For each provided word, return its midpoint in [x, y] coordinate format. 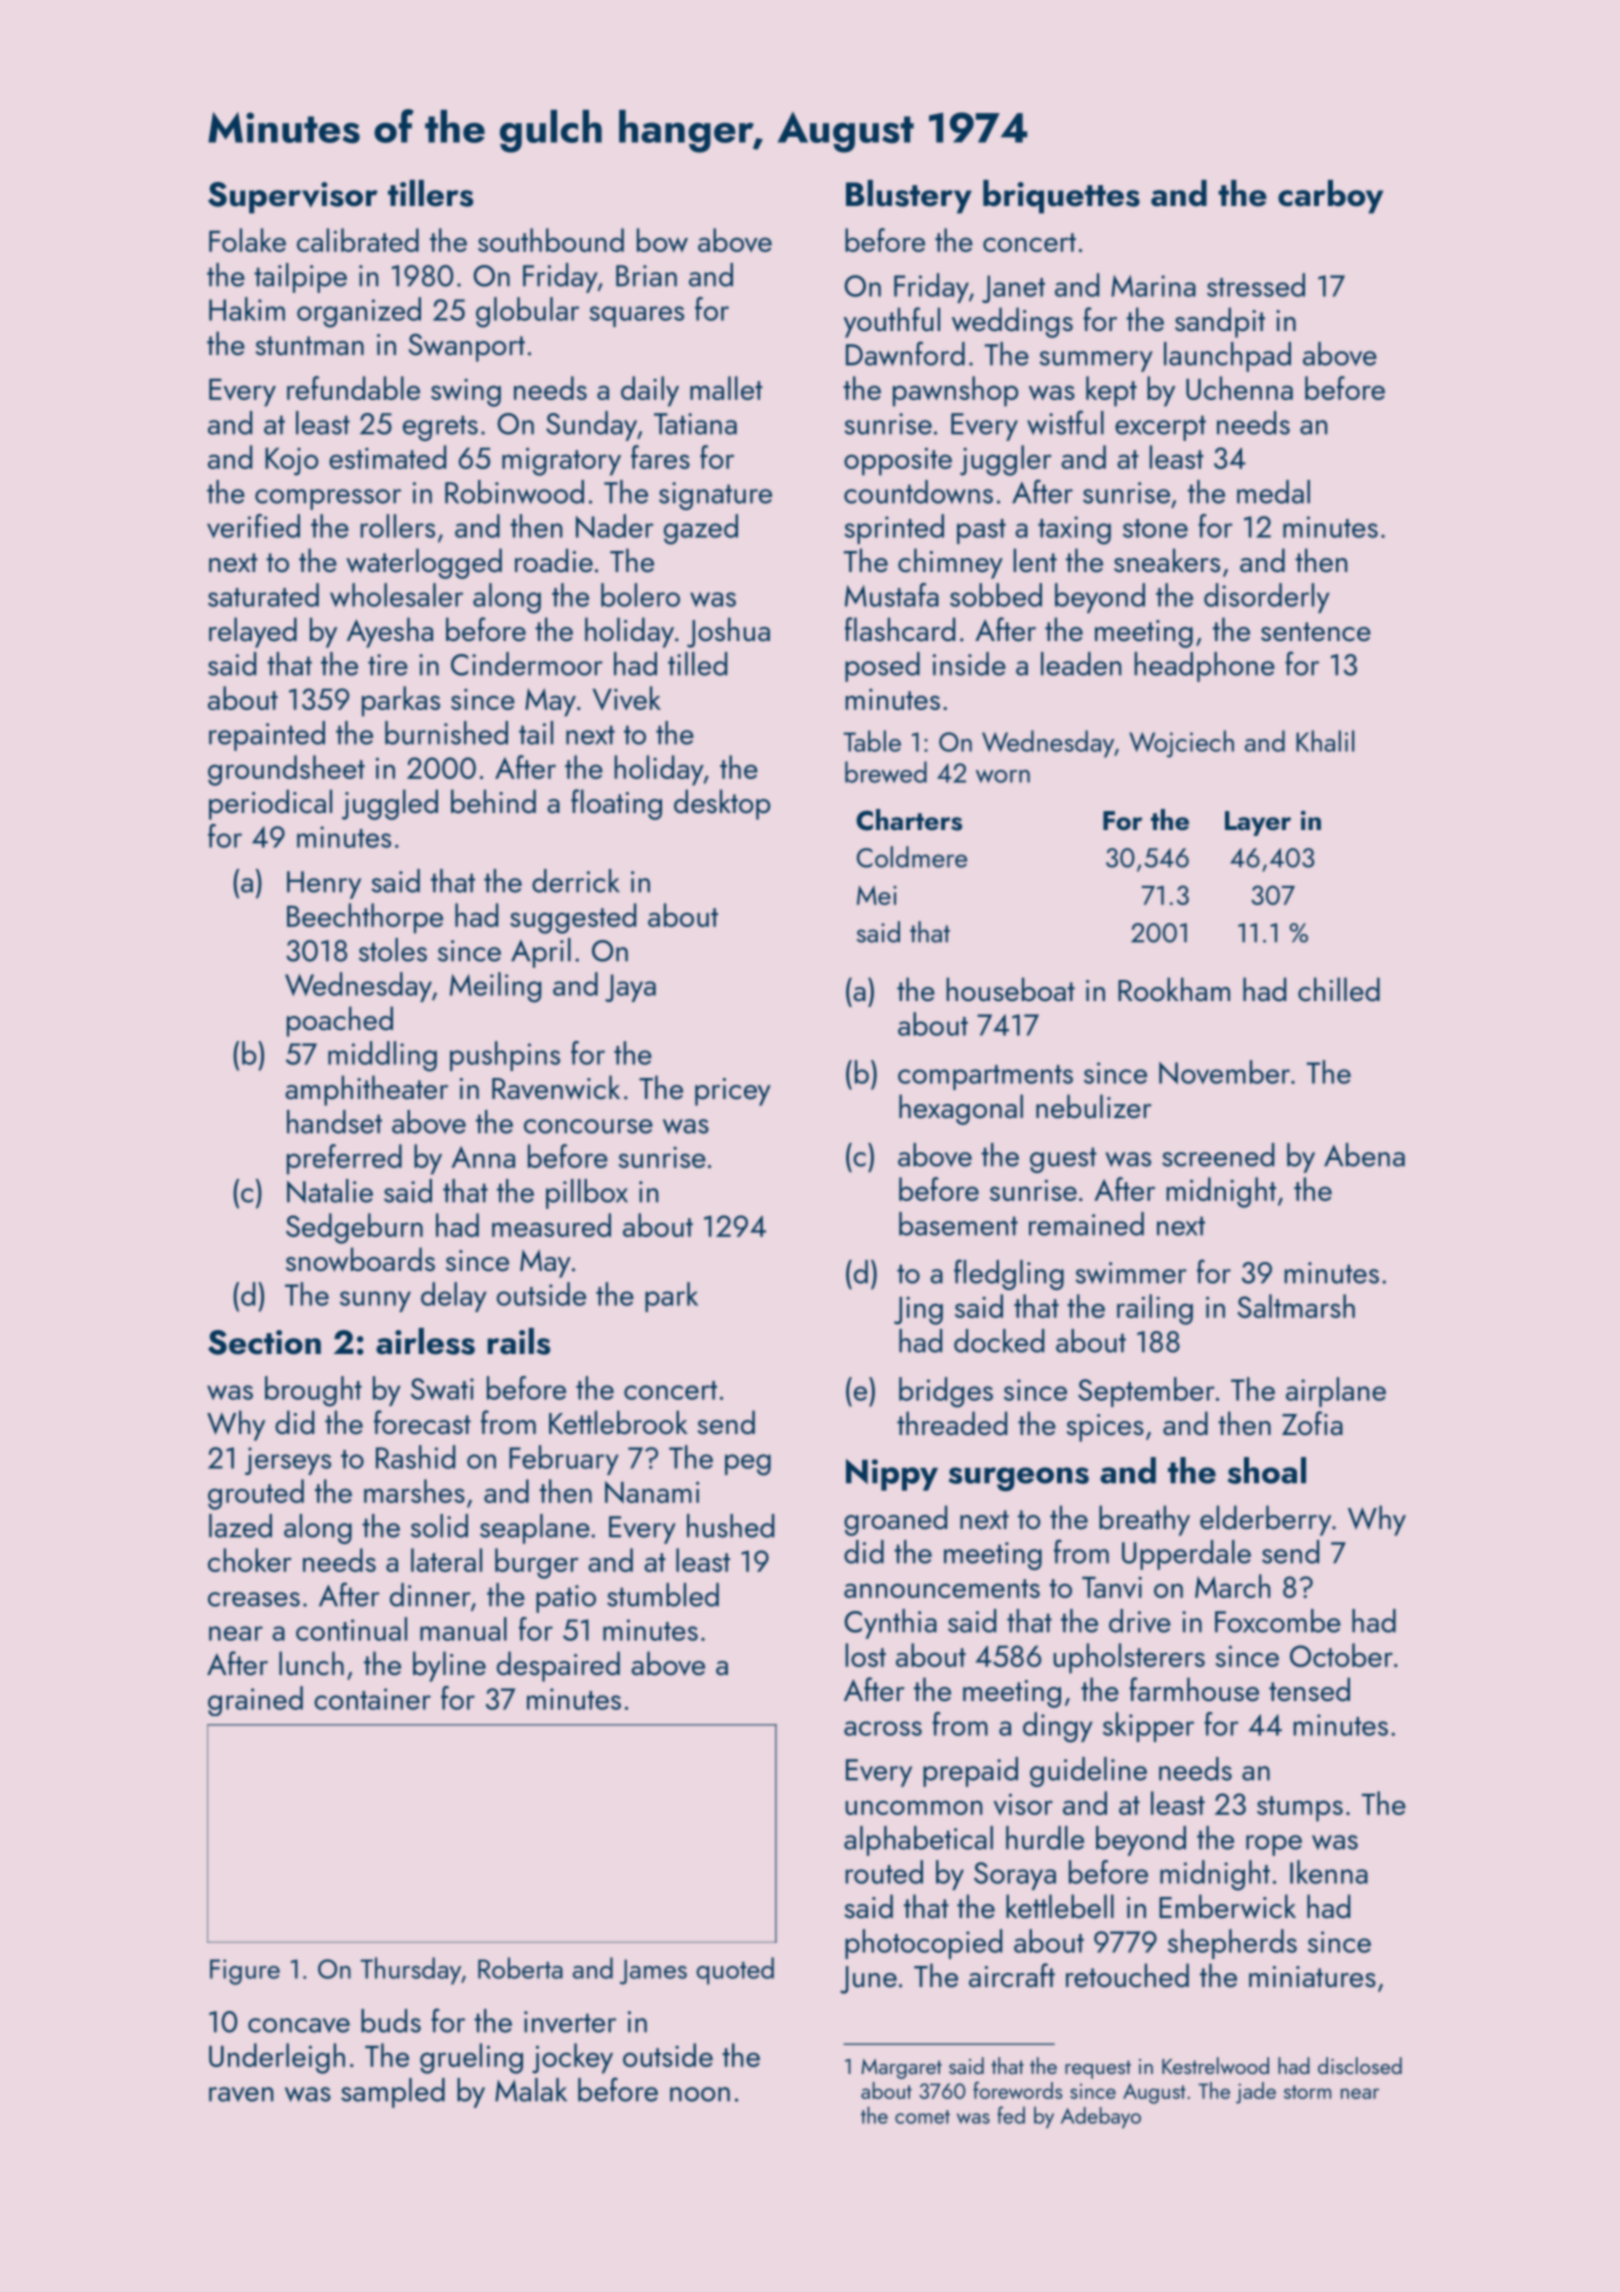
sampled [393, 2093]
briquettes [1061, 197]
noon [700, 2094]
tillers [430, 193]
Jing [918, 1310]
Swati [442, 1389]
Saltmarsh [1296, 1306]
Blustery [909, 197]
